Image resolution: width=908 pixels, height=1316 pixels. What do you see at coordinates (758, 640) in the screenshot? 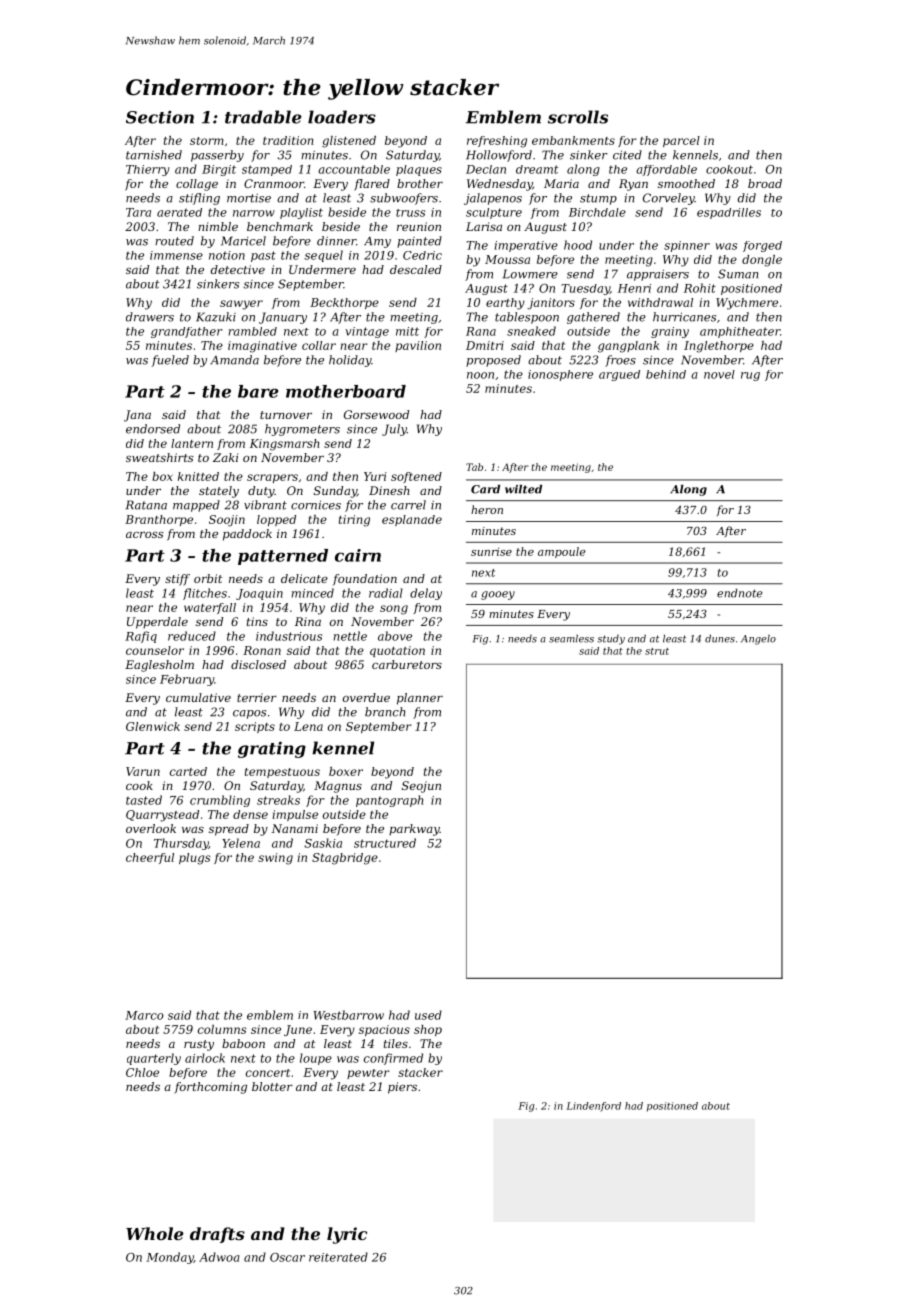
I see `Angelo` at bounding box center [758, 640].
